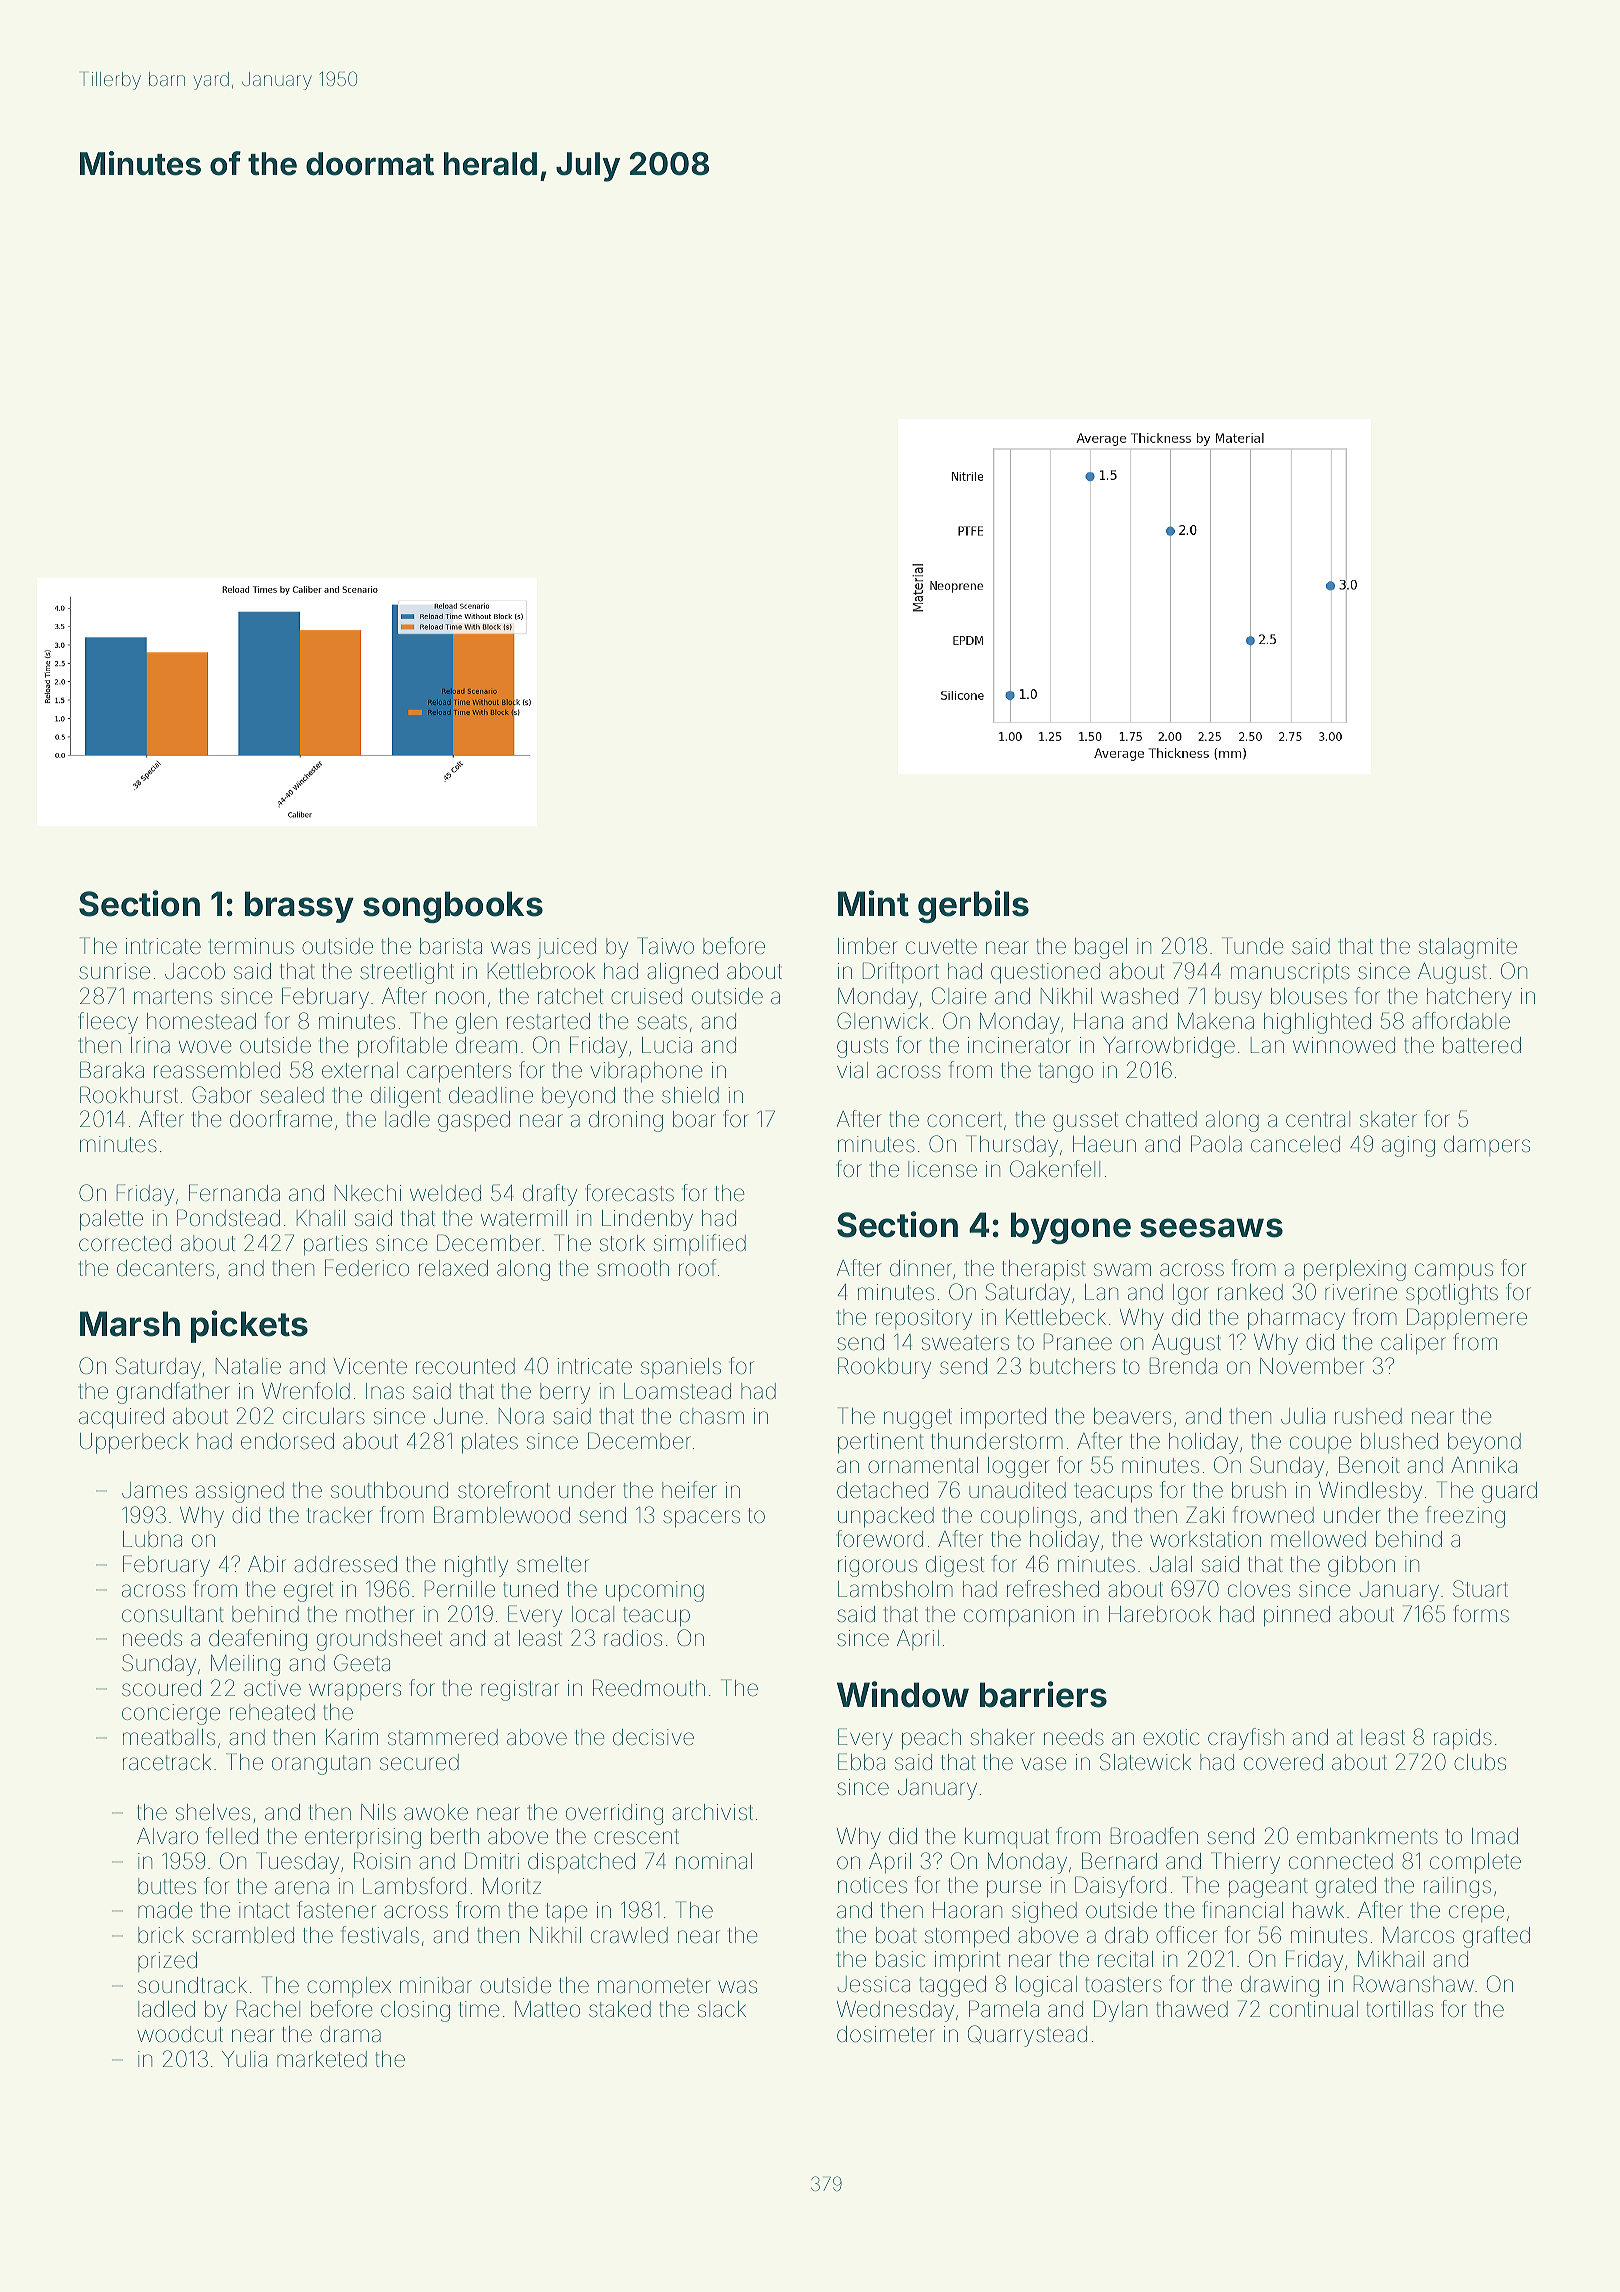  I want to click on brick, so click(161, 1935).
